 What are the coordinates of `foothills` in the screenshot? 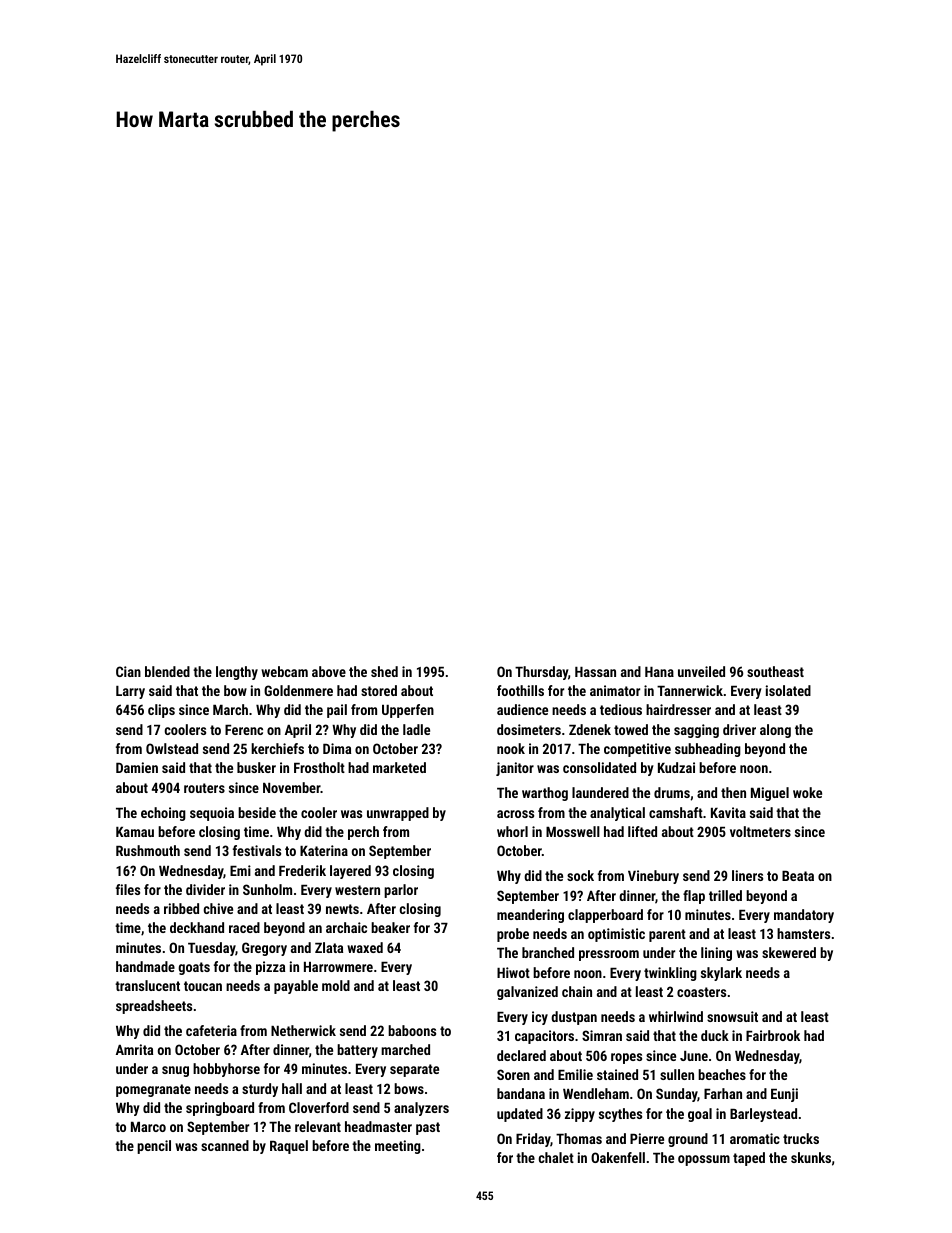 It's located at (520, 690).
